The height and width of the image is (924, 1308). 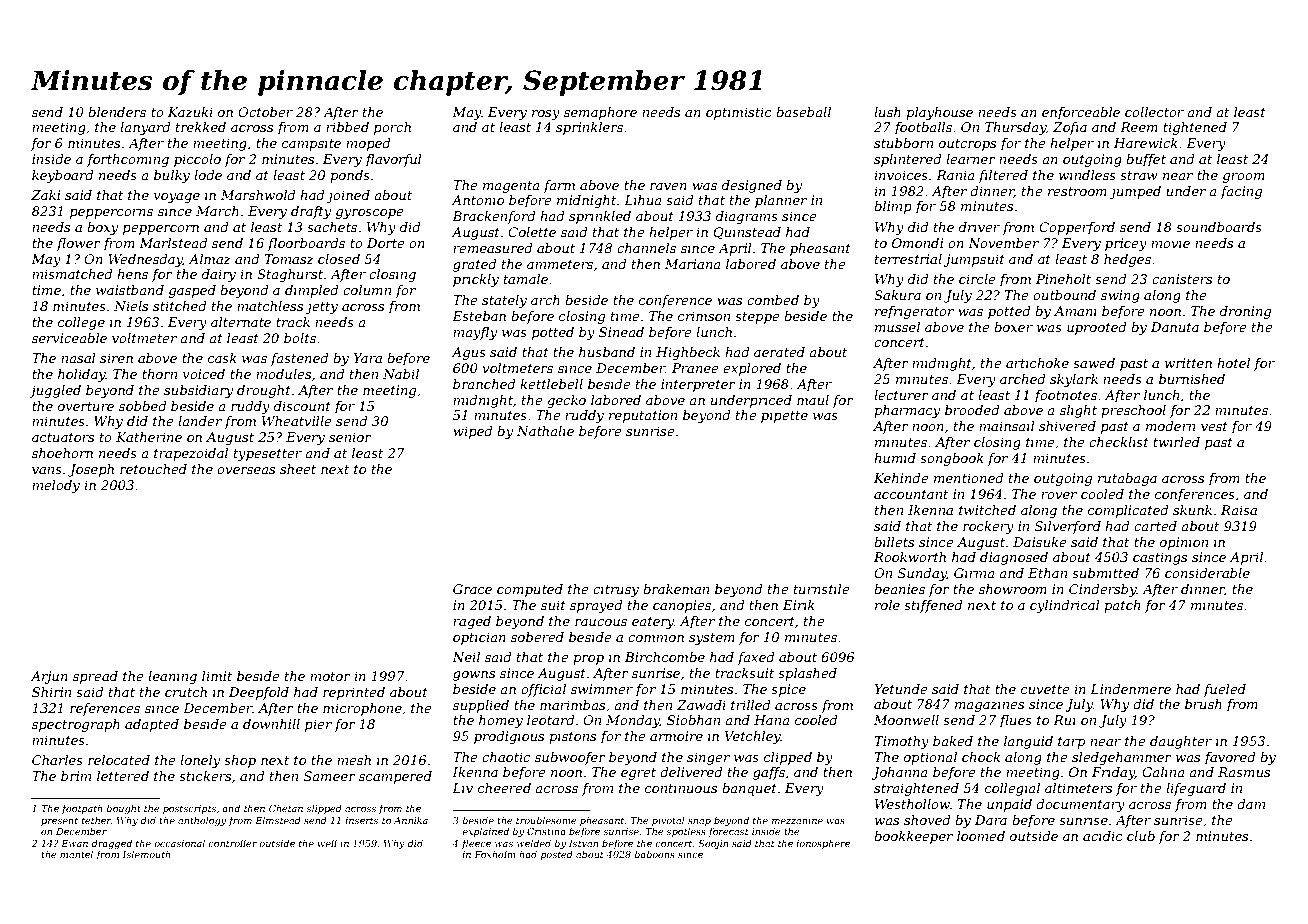 What do you see at coordinates (1045, 689) in the image?
I see `cuvette` at bounding box center [1045, 689].
